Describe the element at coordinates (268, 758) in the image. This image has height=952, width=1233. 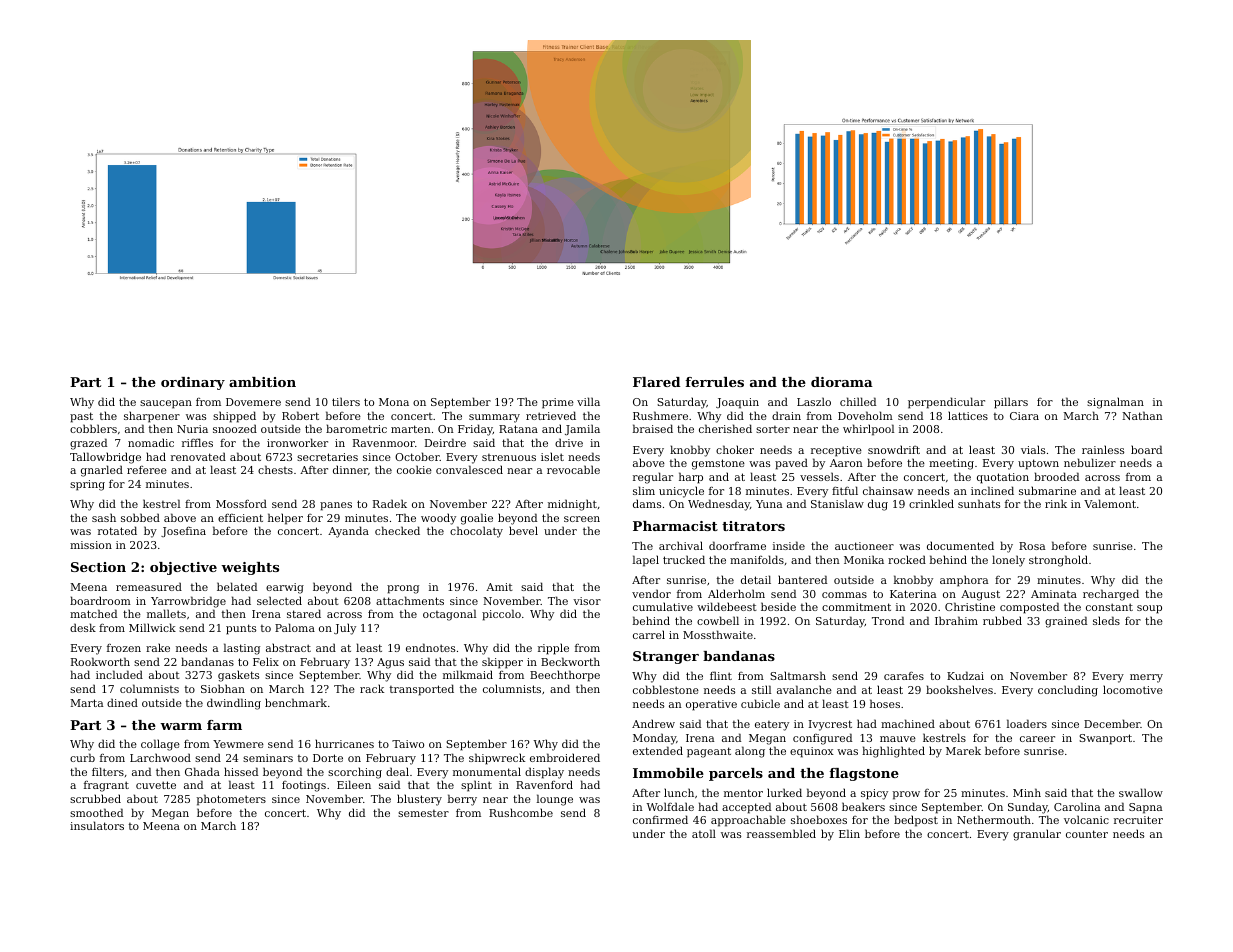
I see `seminars` at that location.
